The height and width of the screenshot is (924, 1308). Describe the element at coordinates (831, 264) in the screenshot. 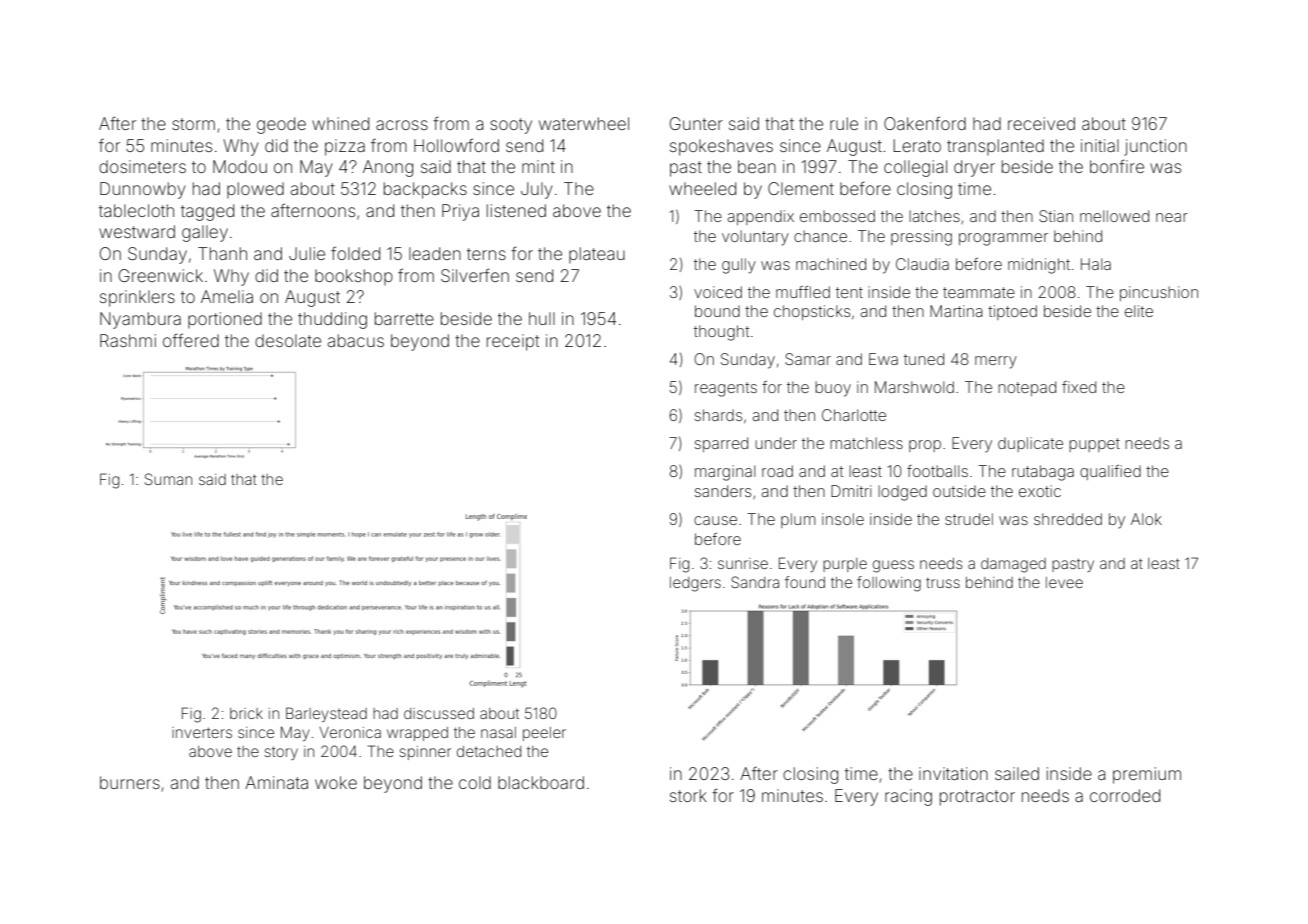

I see `machined` at that location.
